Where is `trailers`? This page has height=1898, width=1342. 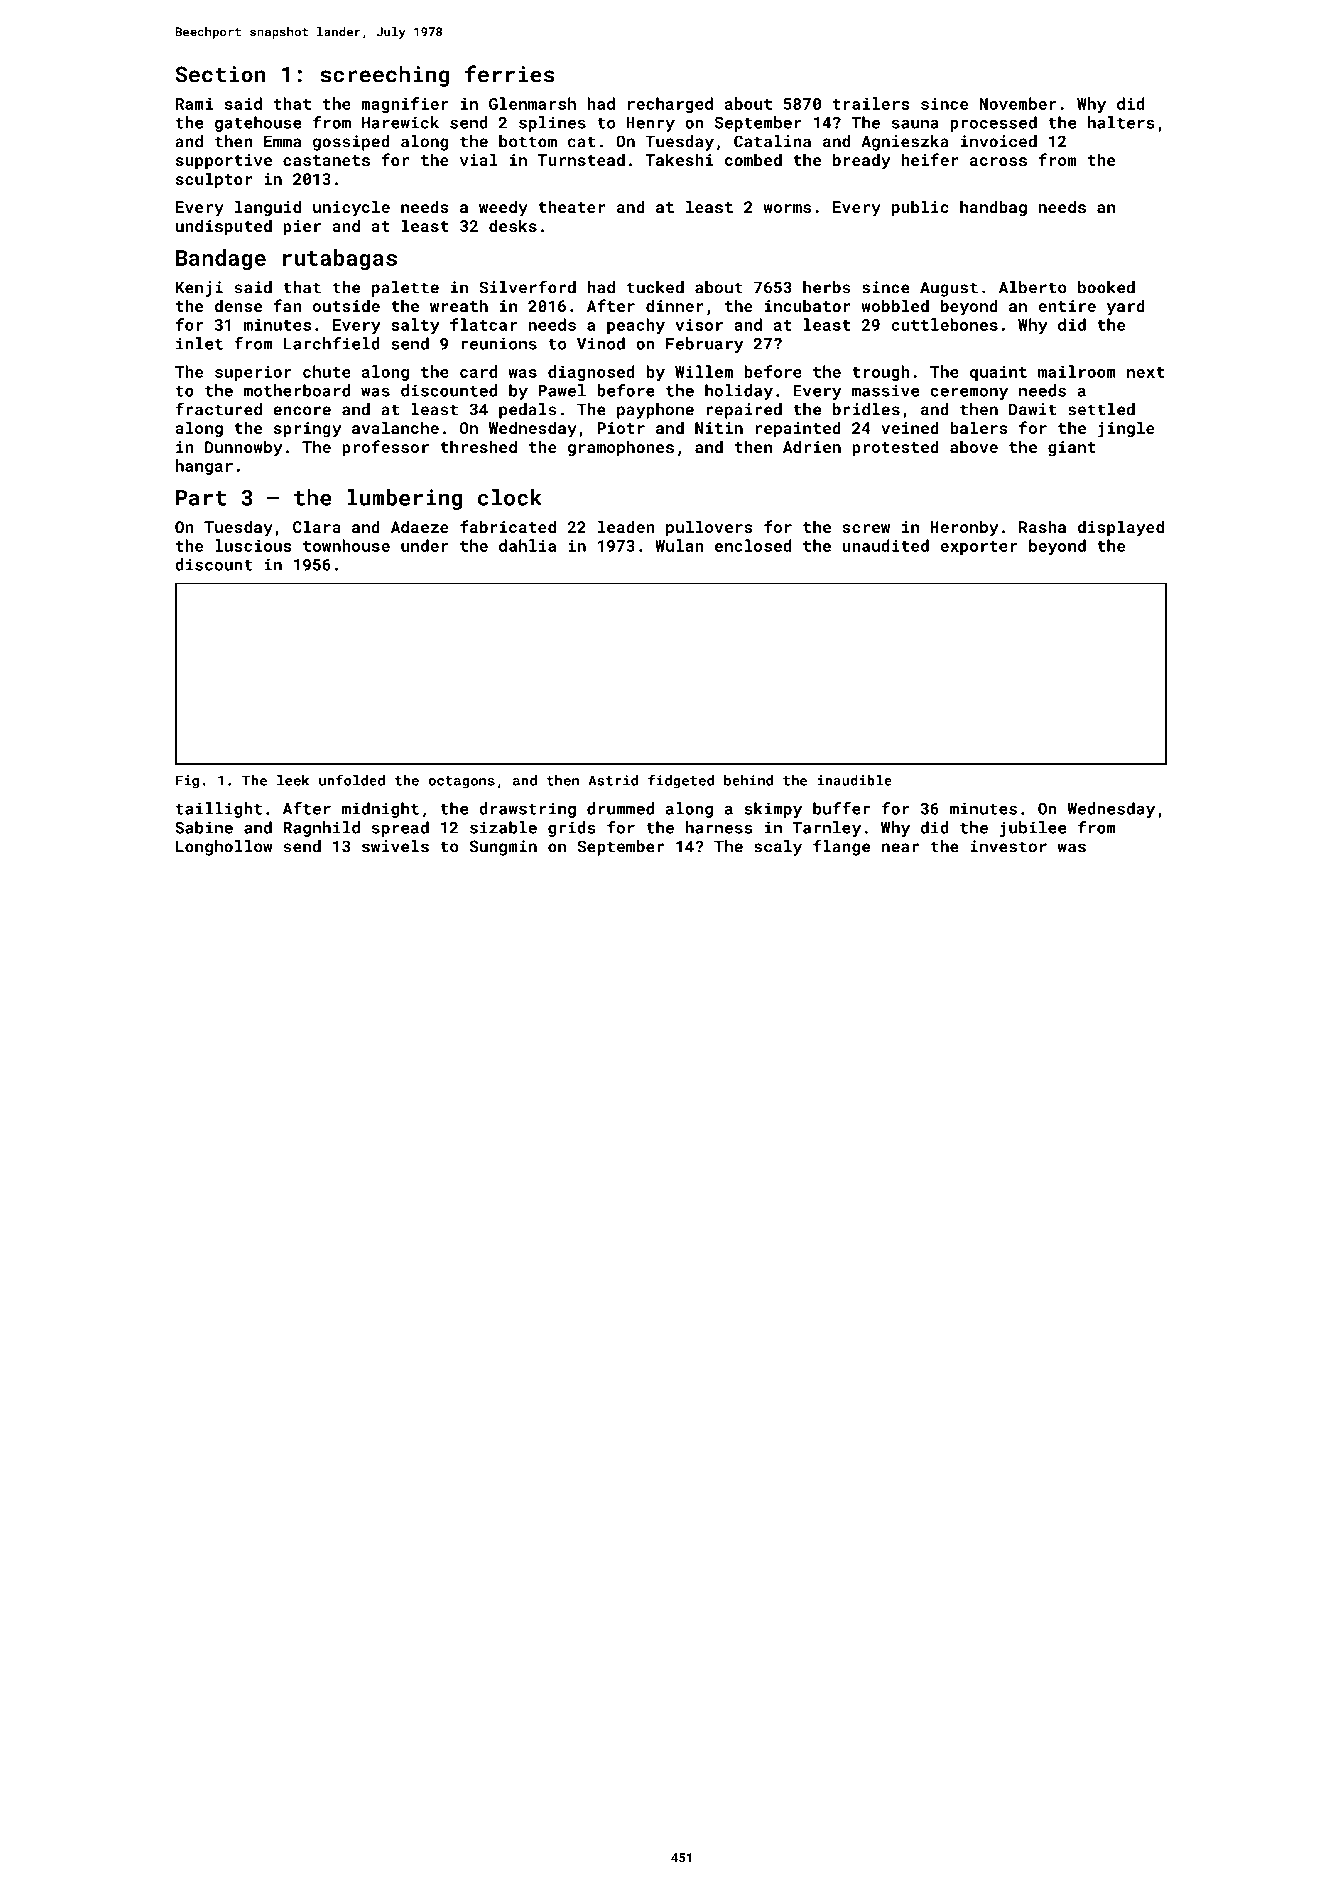 trailers is located at coordinates (871, 103).
